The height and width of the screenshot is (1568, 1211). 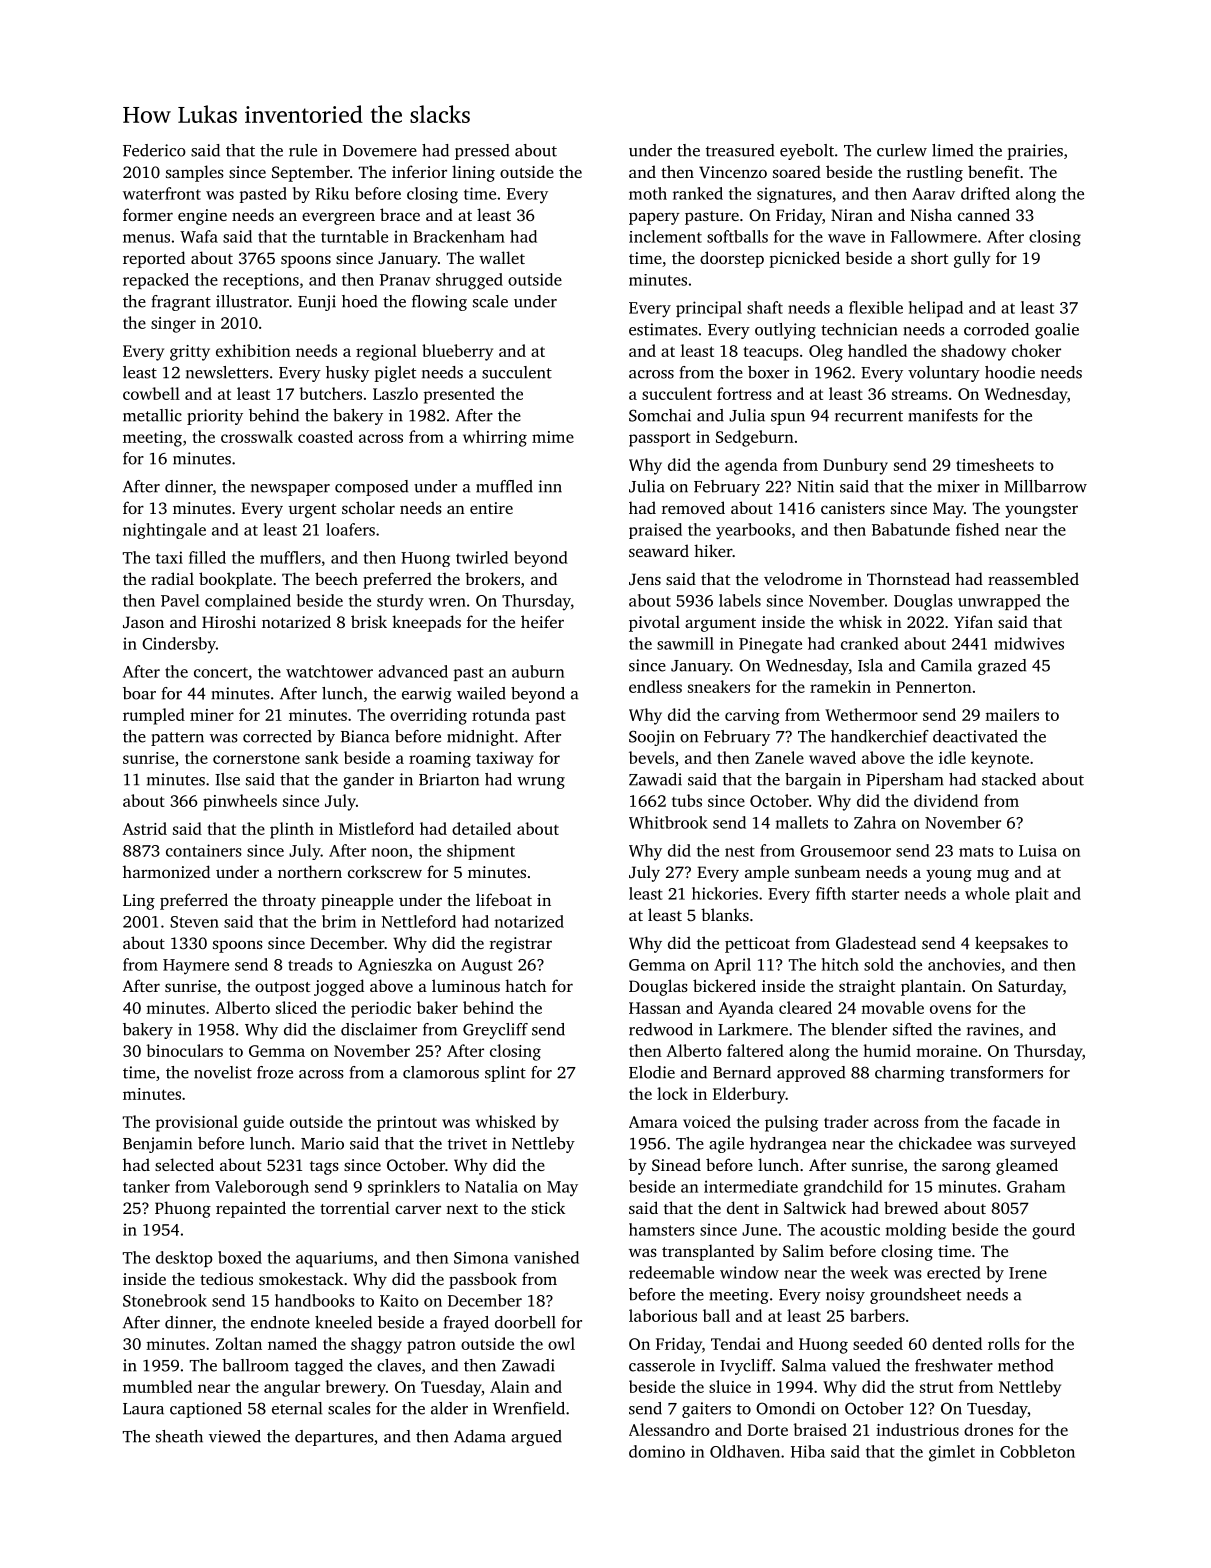 I want to click on gimlet, so click(x=952, y=1453).
